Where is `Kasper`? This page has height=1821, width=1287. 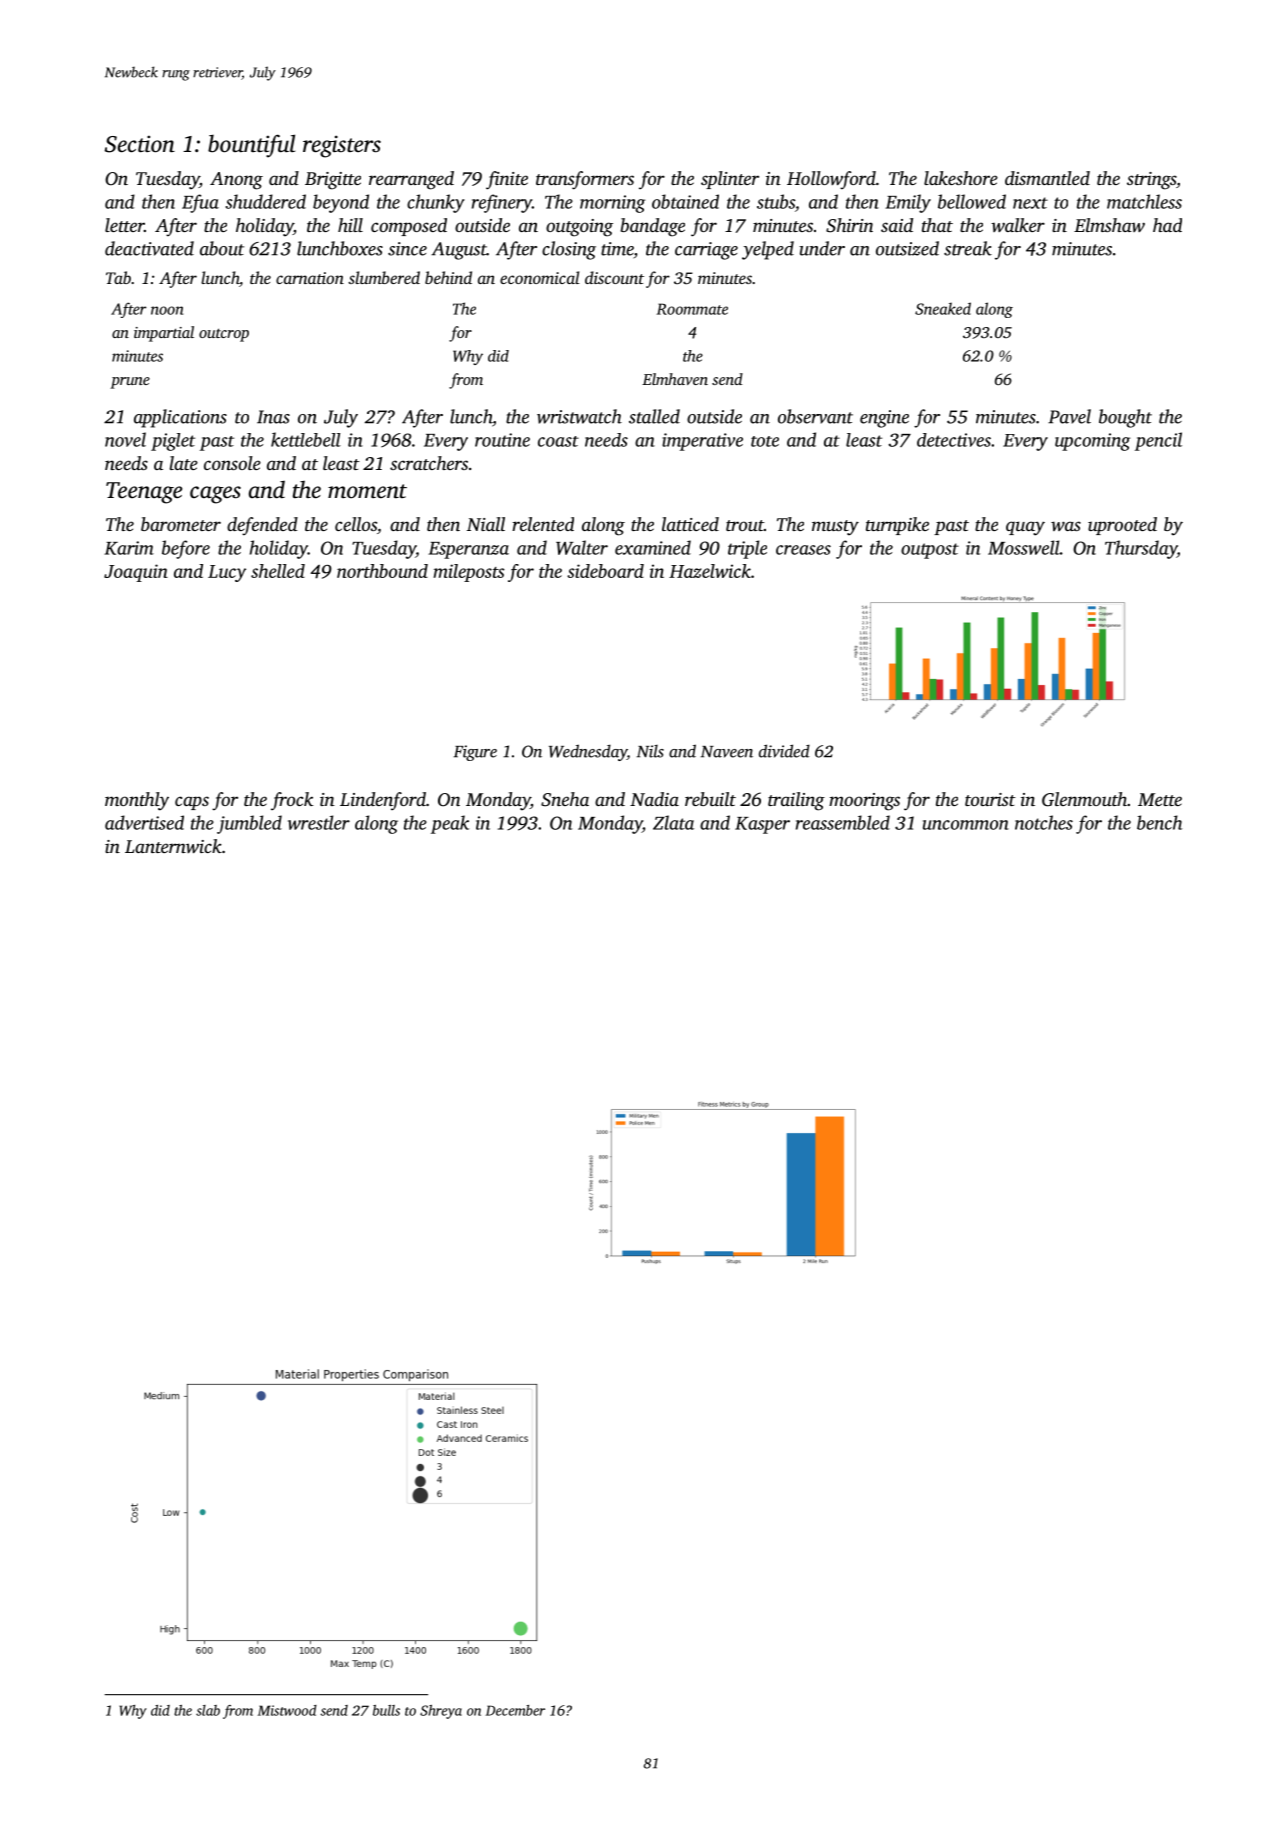 Kasper is located at coordinates (762, 825).
